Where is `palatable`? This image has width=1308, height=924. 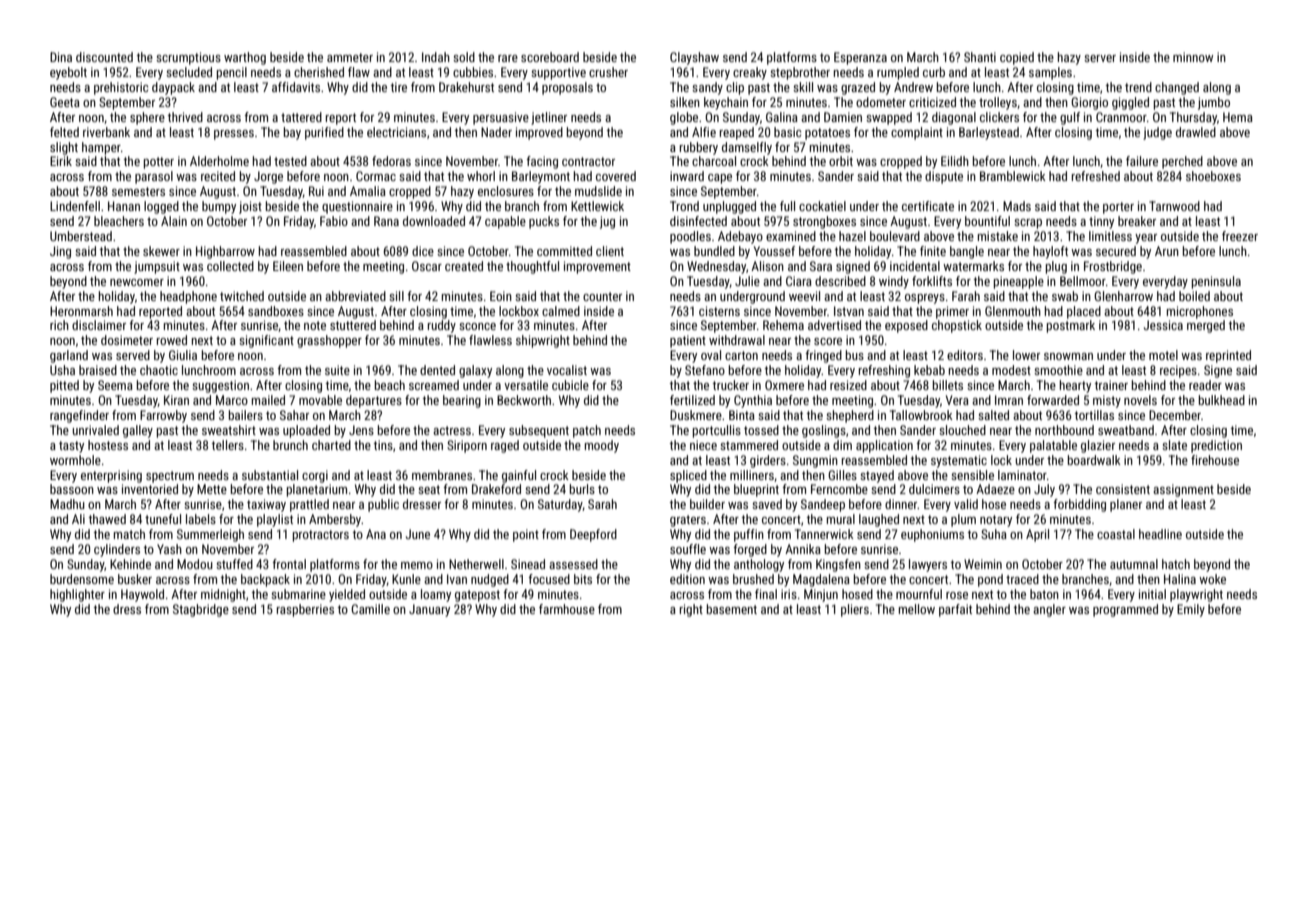 palatable is located at coordinates (1053, 446).
